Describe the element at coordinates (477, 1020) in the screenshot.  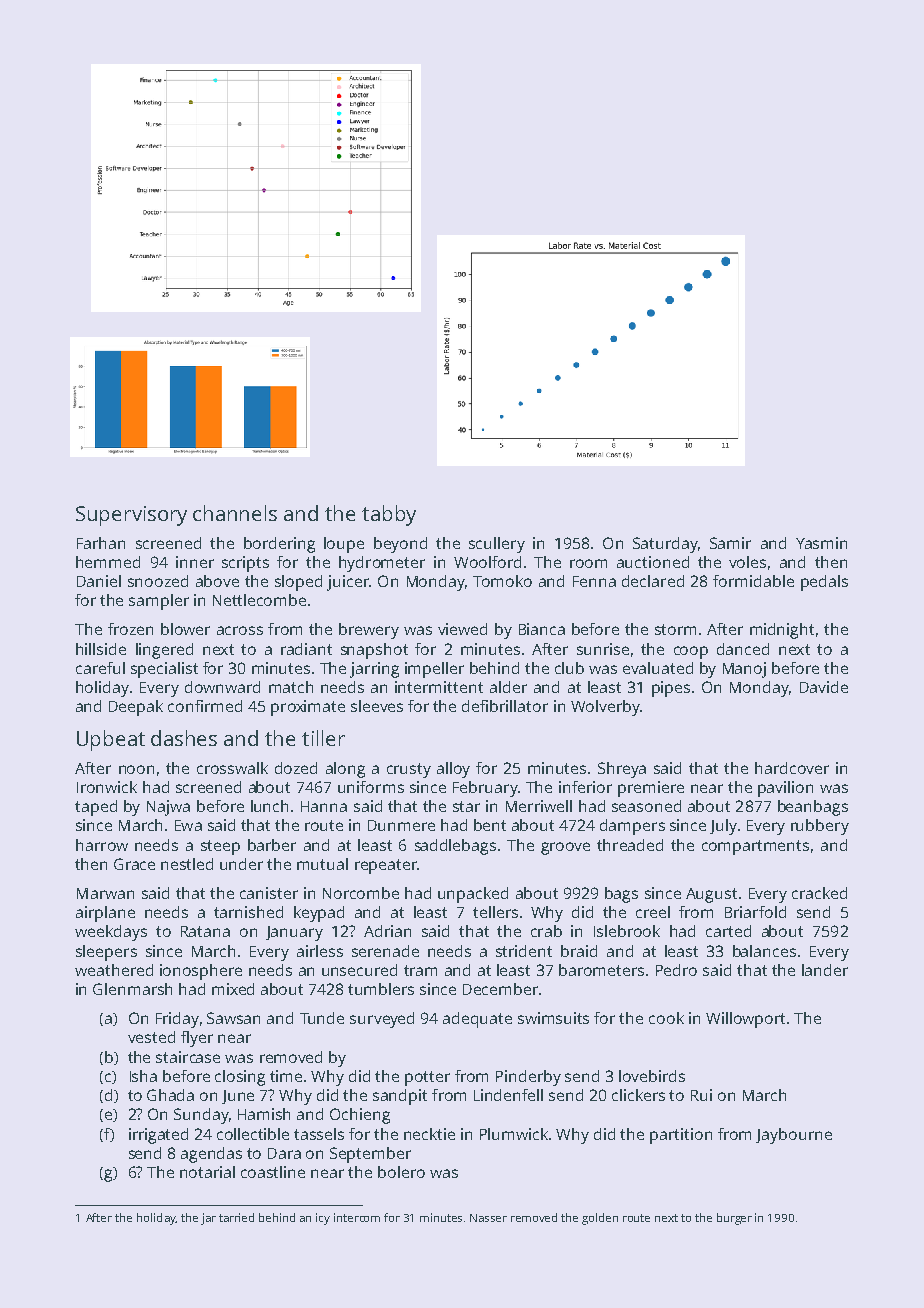
I see `adequate` at that location.
